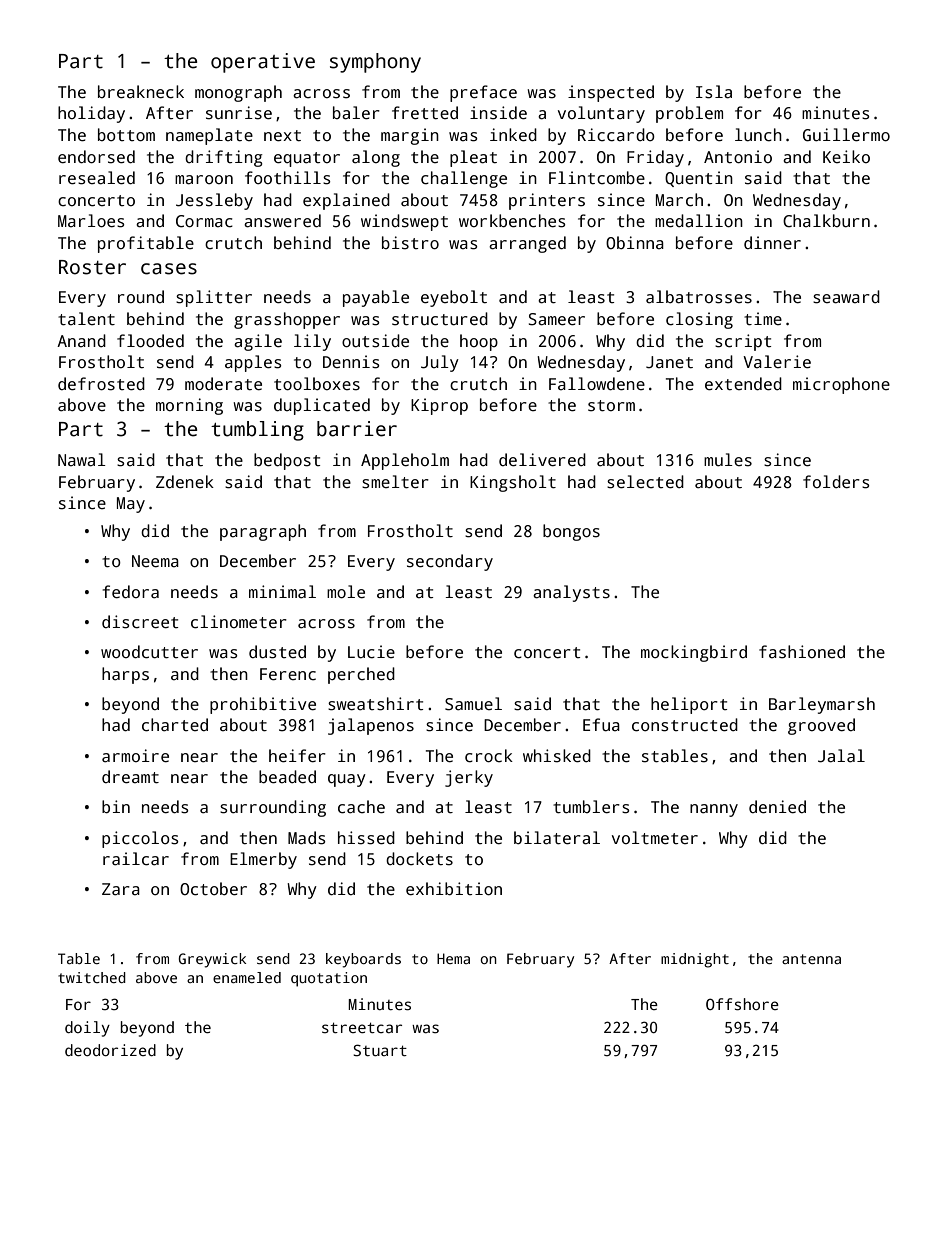  What do you see at coordinates (846, 134) in the page?
I see `Guillermo` at bounding box center [846, 134].
